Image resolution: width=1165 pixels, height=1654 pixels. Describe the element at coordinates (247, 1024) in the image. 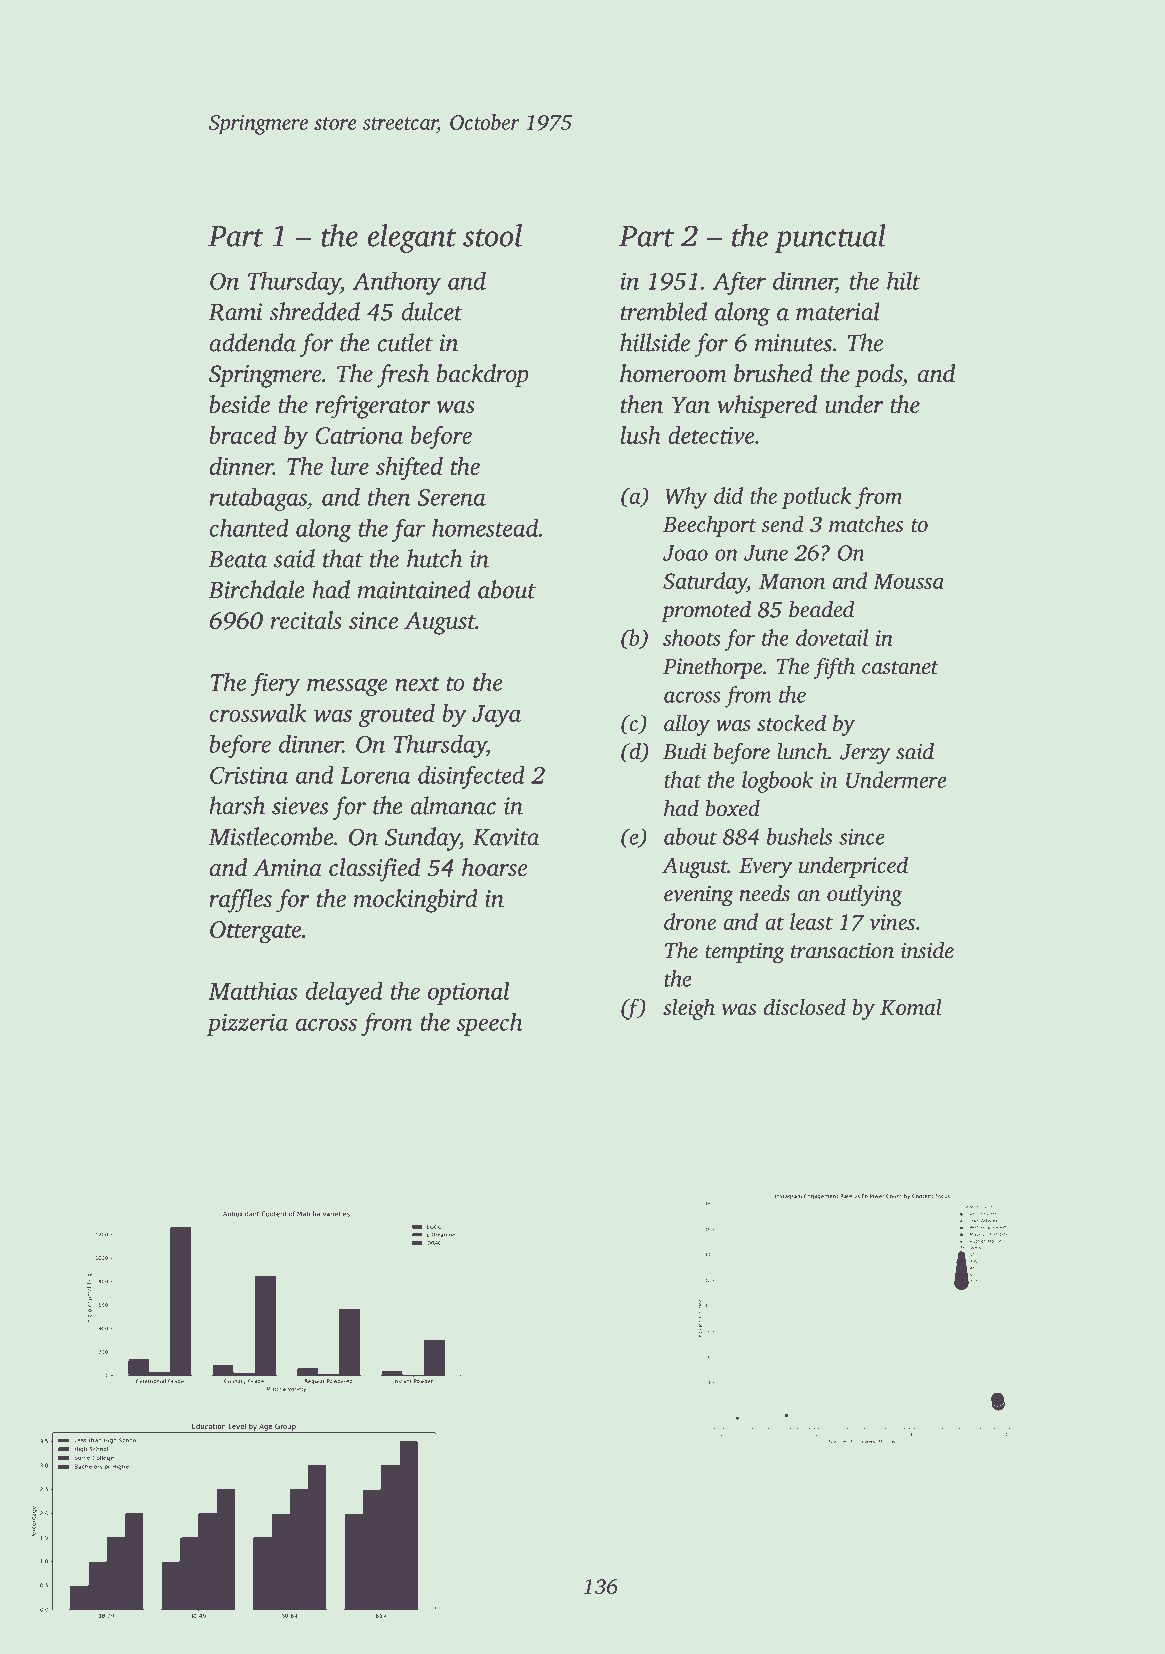

I see `pizzeria` at that location.
